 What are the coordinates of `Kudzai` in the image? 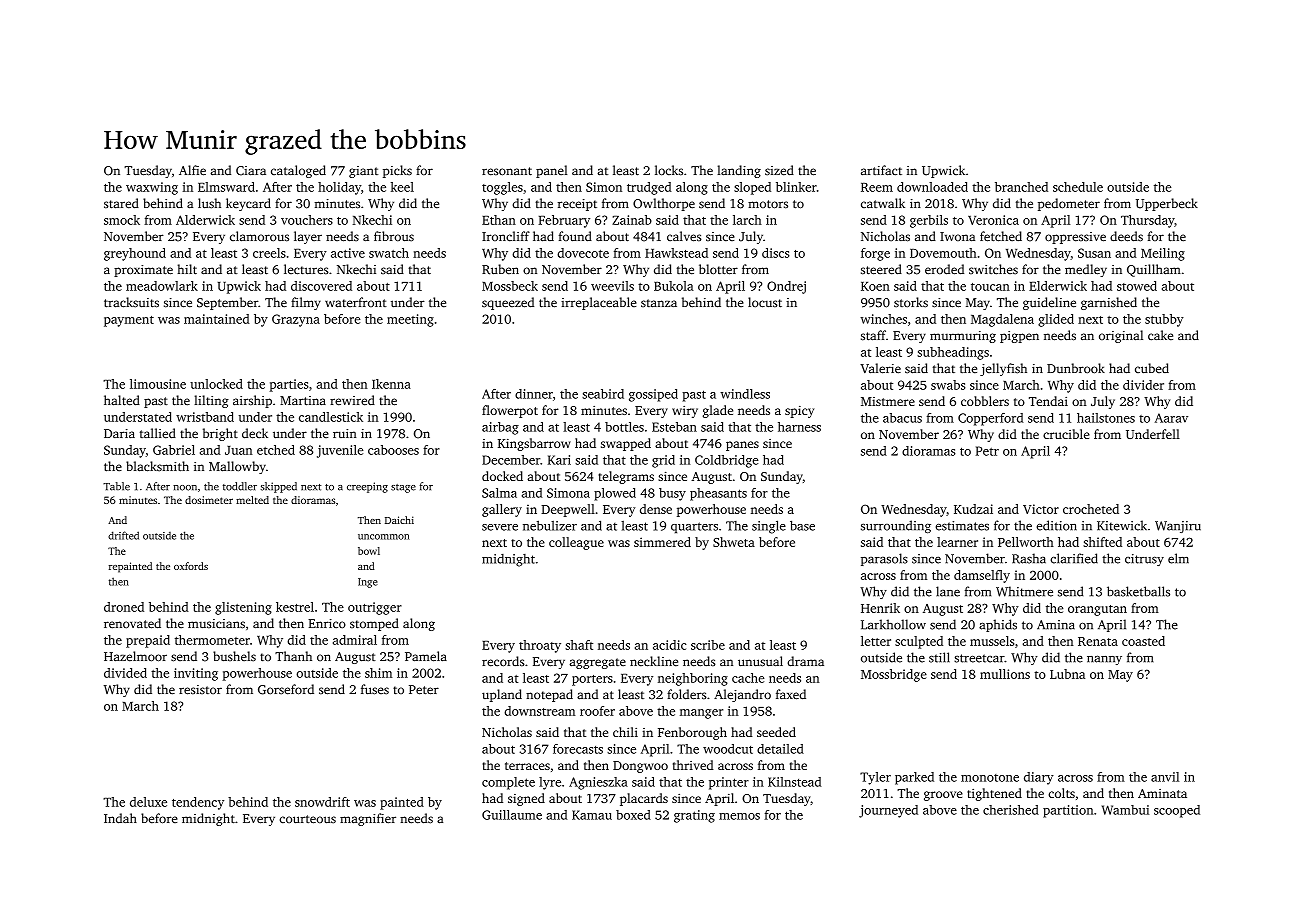 It's located at (973, 509).
